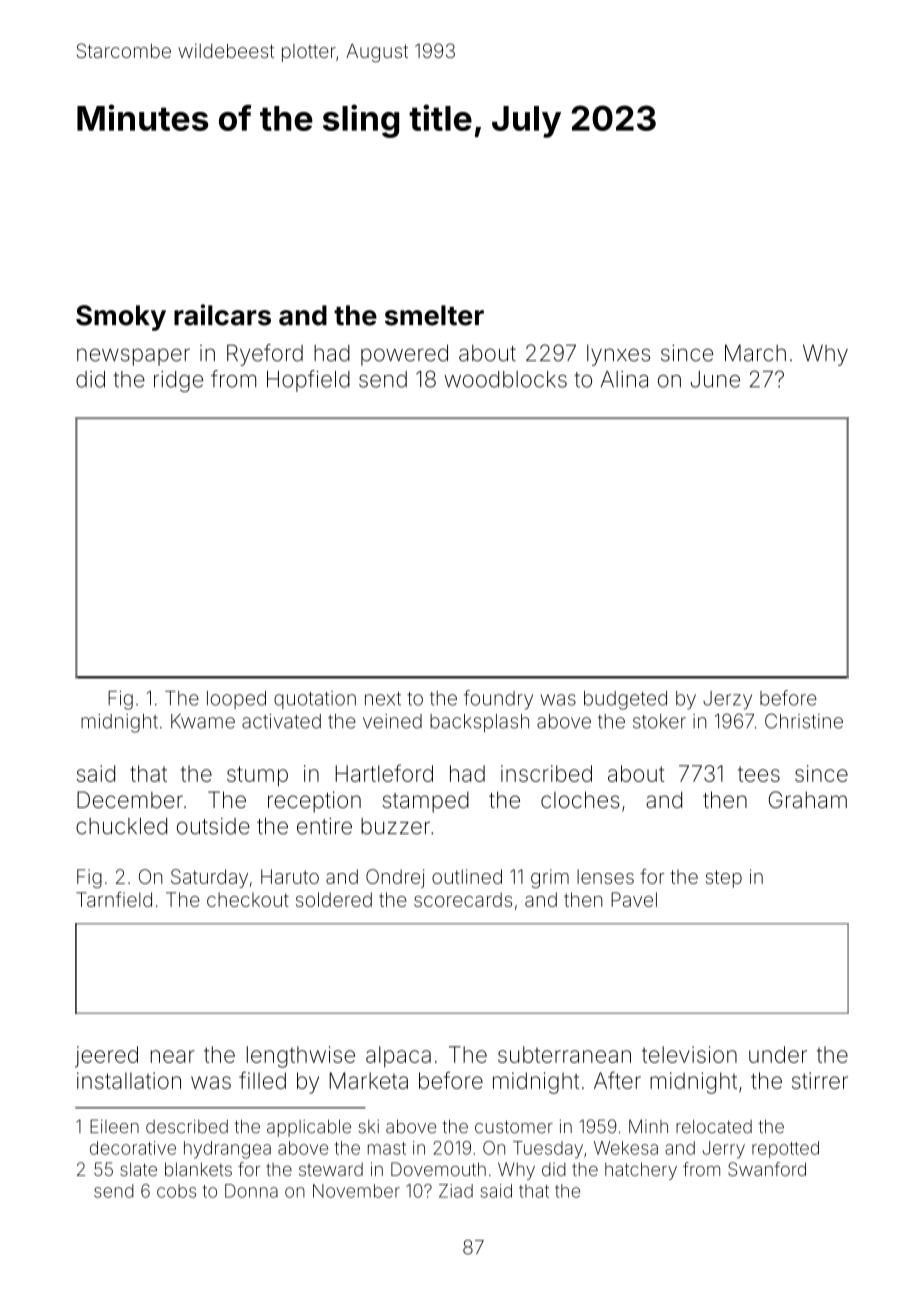  What do you see at coordinates (659, 721) in the screenshot?
I see `stoker` at bounding box center [659, 721].
